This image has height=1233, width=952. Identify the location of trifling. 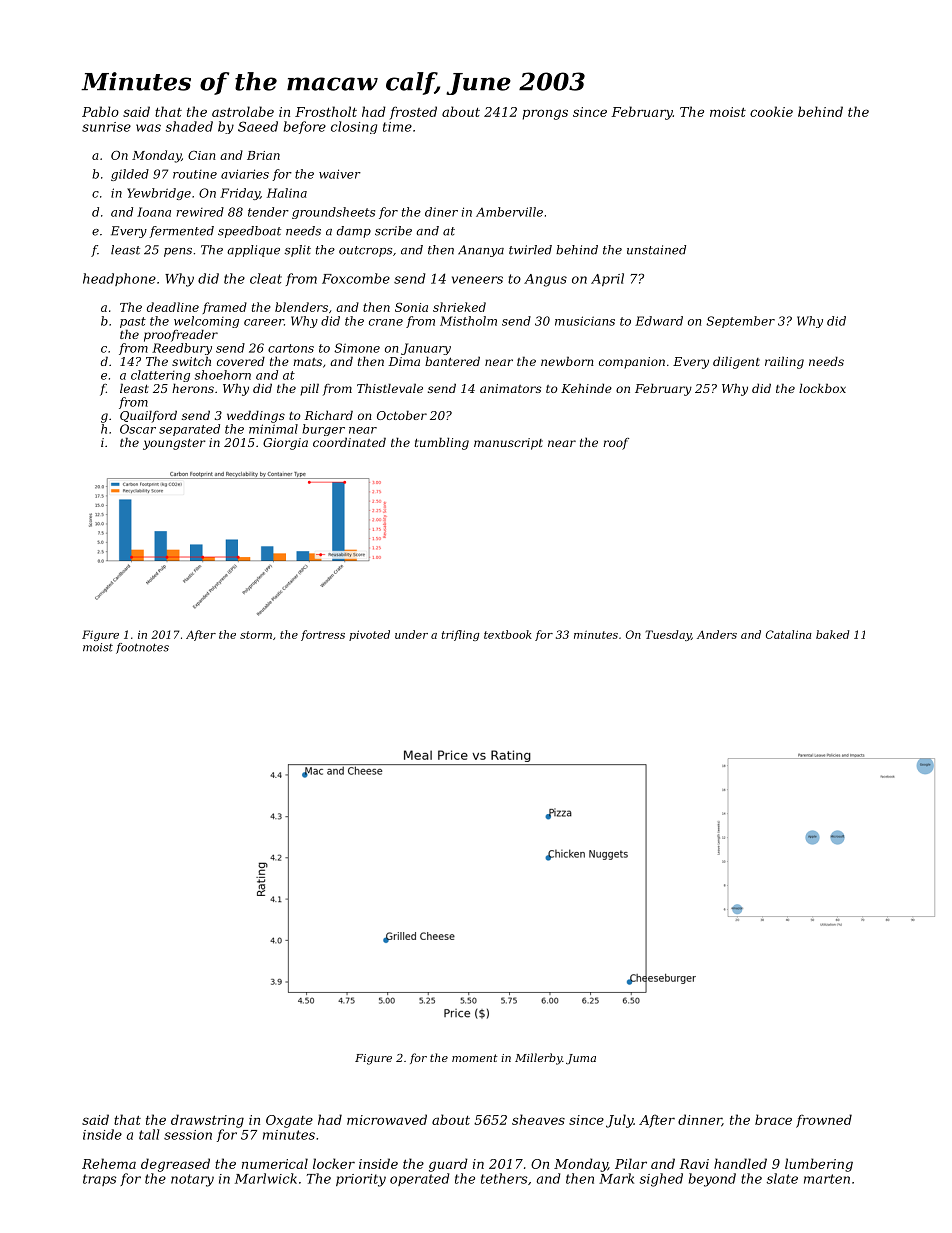
(461, 635).
